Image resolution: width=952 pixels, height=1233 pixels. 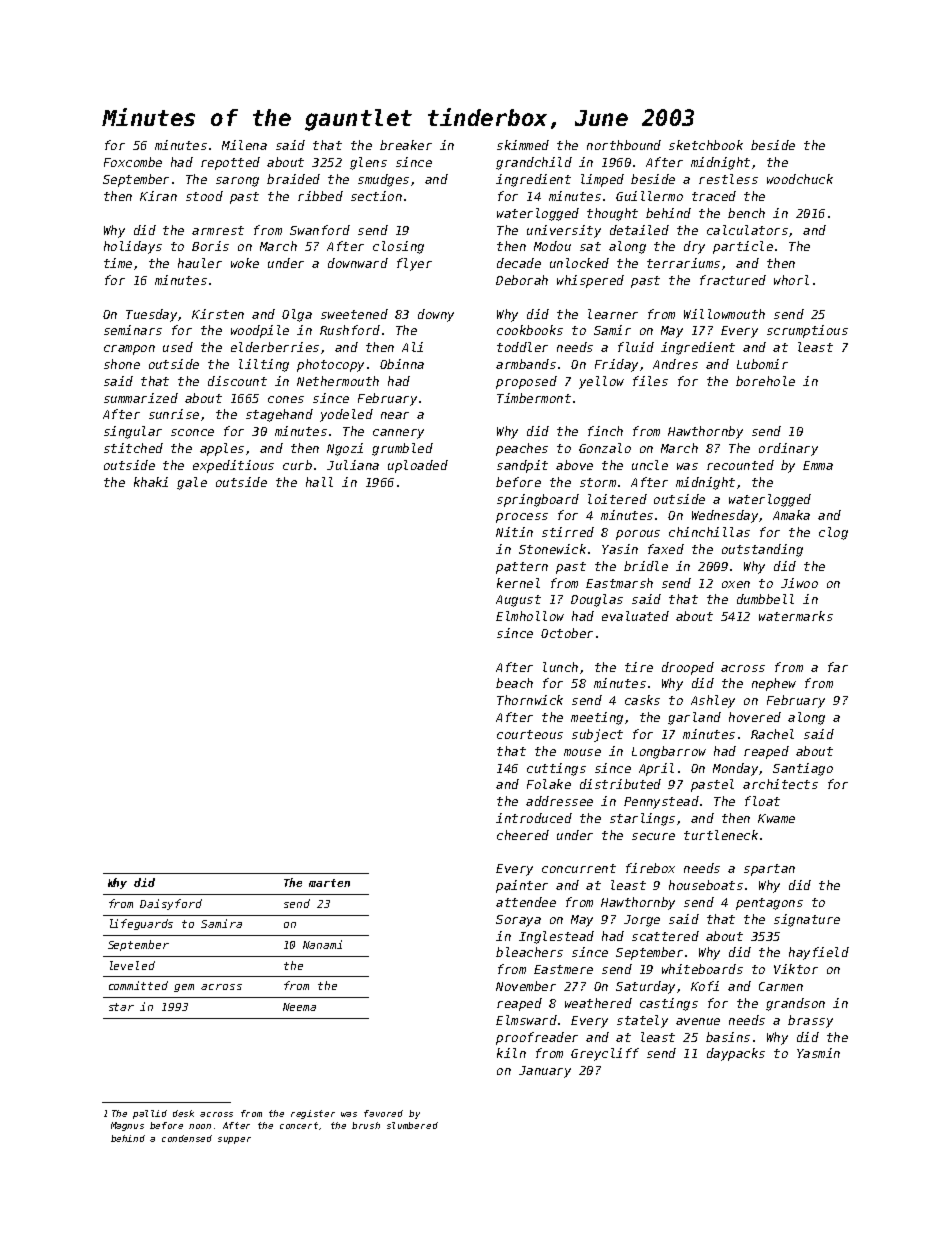 What do you see at coordinates (772, 734) in the screenshot?
I see `Rachel` at bounding box center [772, 734].
